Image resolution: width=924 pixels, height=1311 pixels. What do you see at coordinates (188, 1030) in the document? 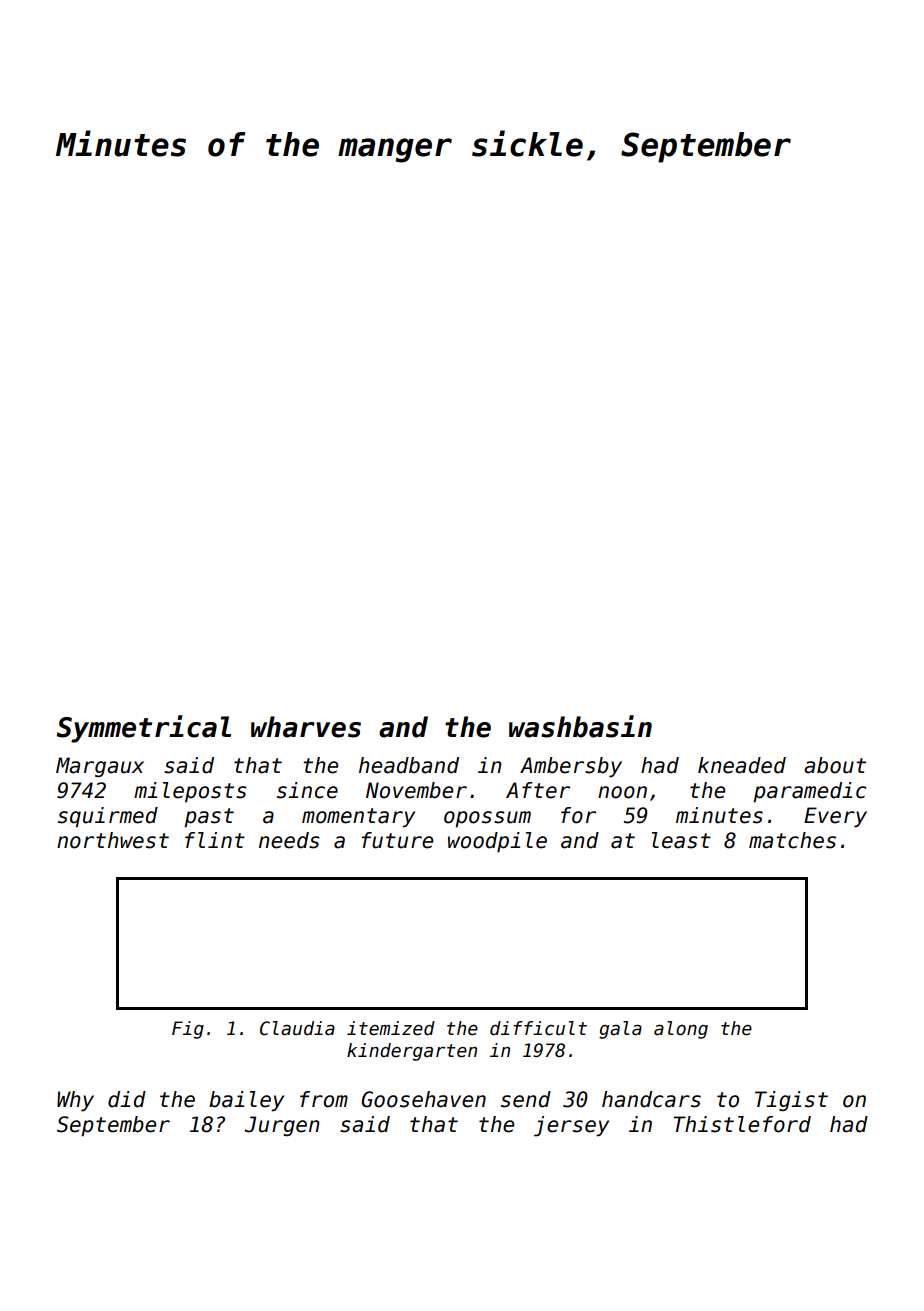
I see `Fig` at bounding box center [188, 1030].
